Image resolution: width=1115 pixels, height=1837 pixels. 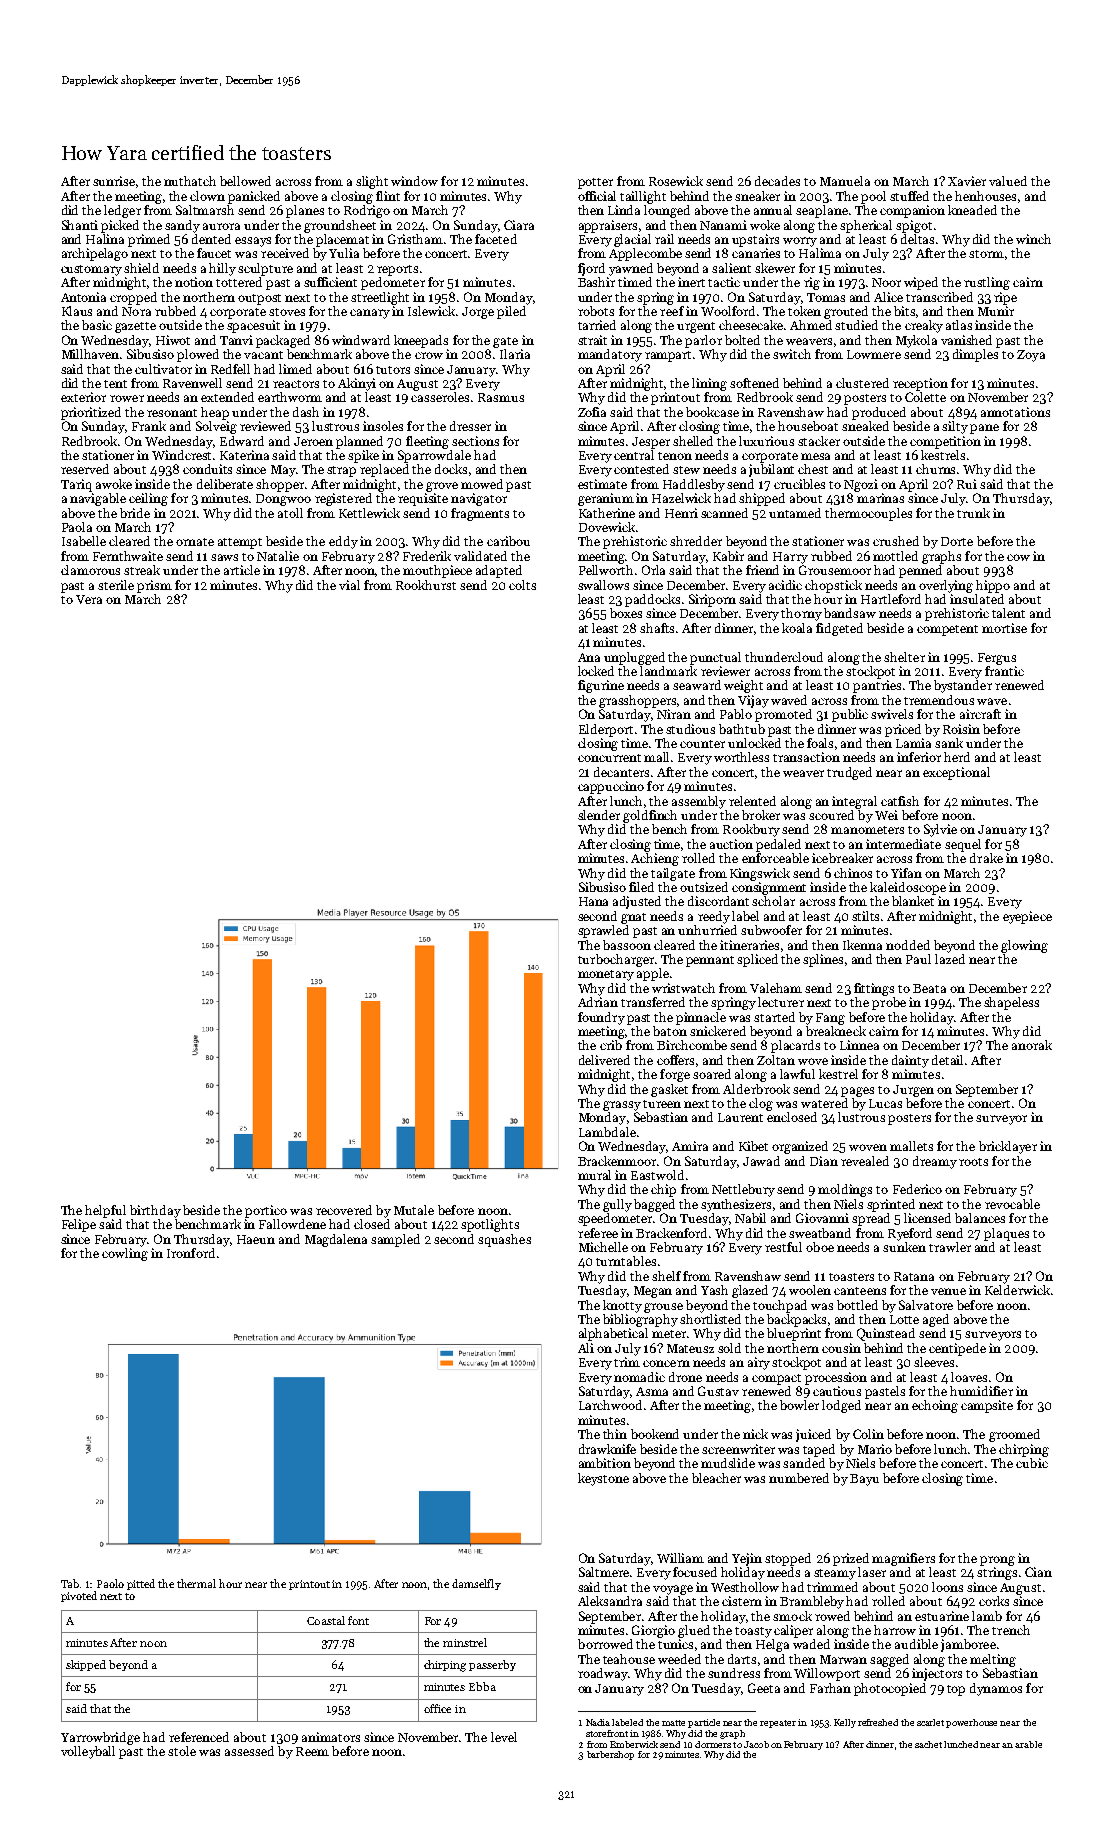 What do you see at coordinates (114, 181) in the screenshot?
I see `sunrise` at bounding box center [114, 181].
